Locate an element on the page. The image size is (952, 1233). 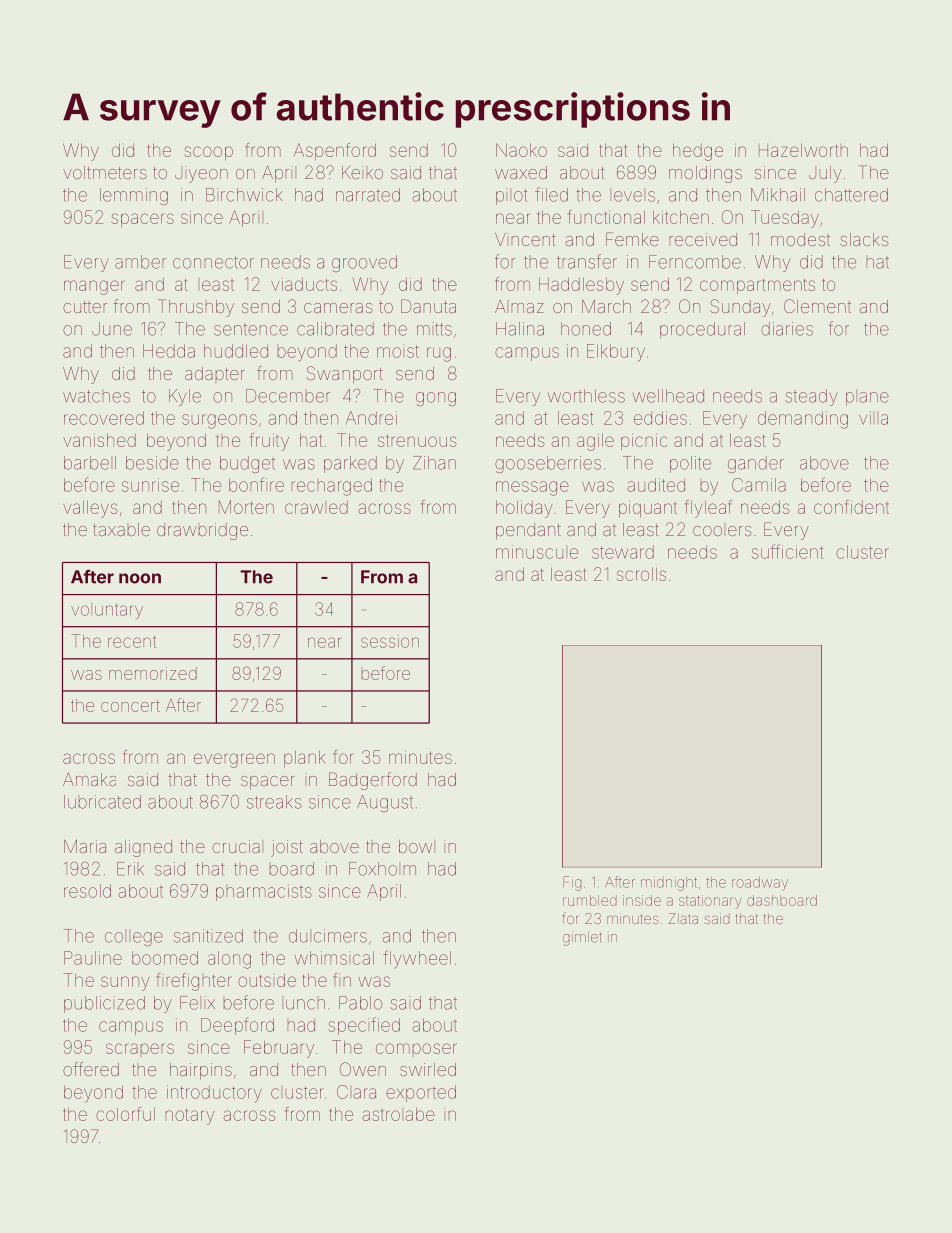
taxable is located at coordinates (121, 529).
